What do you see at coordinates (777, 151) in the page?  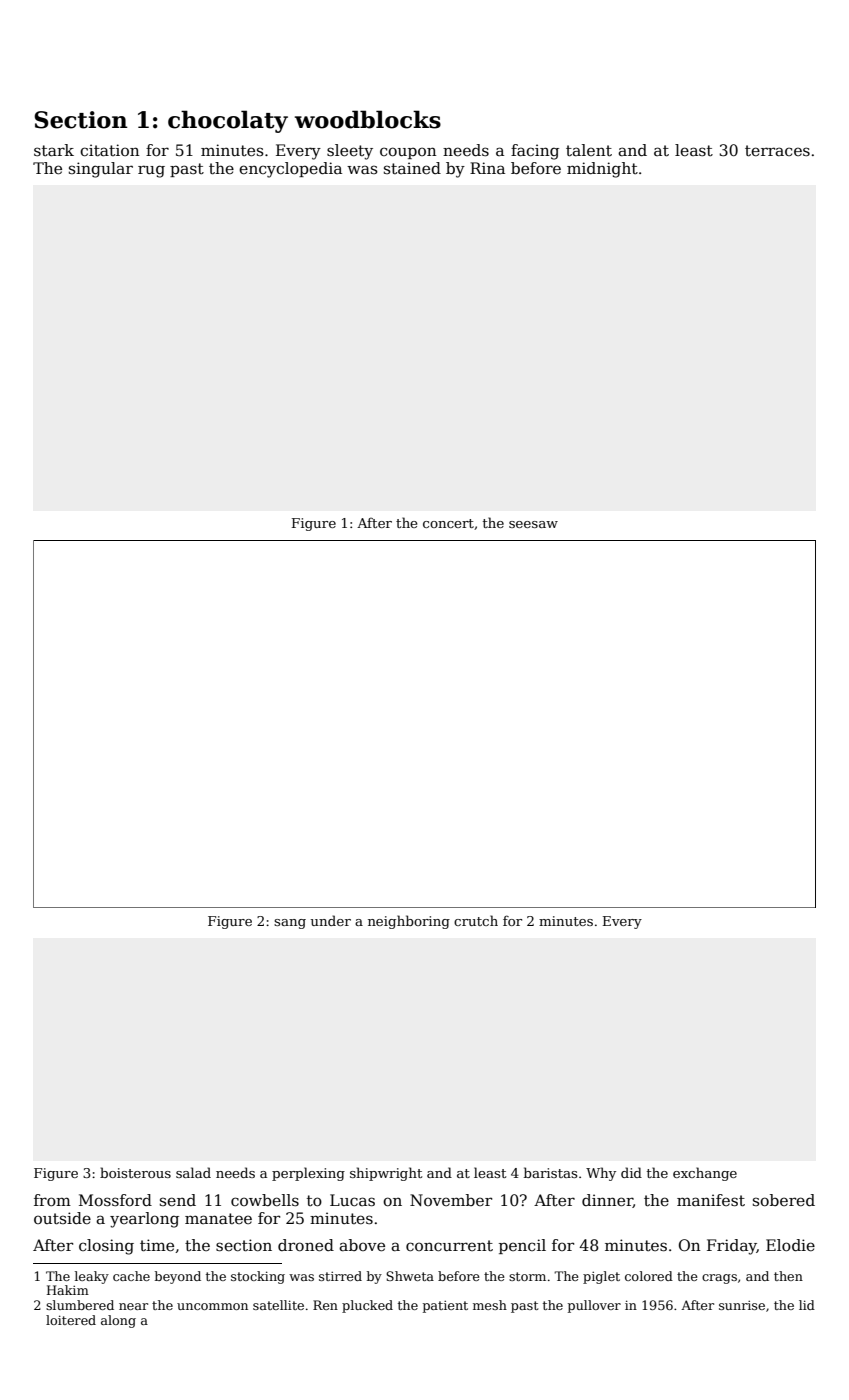 I see `terraces` at bounding box center [777, 151].
